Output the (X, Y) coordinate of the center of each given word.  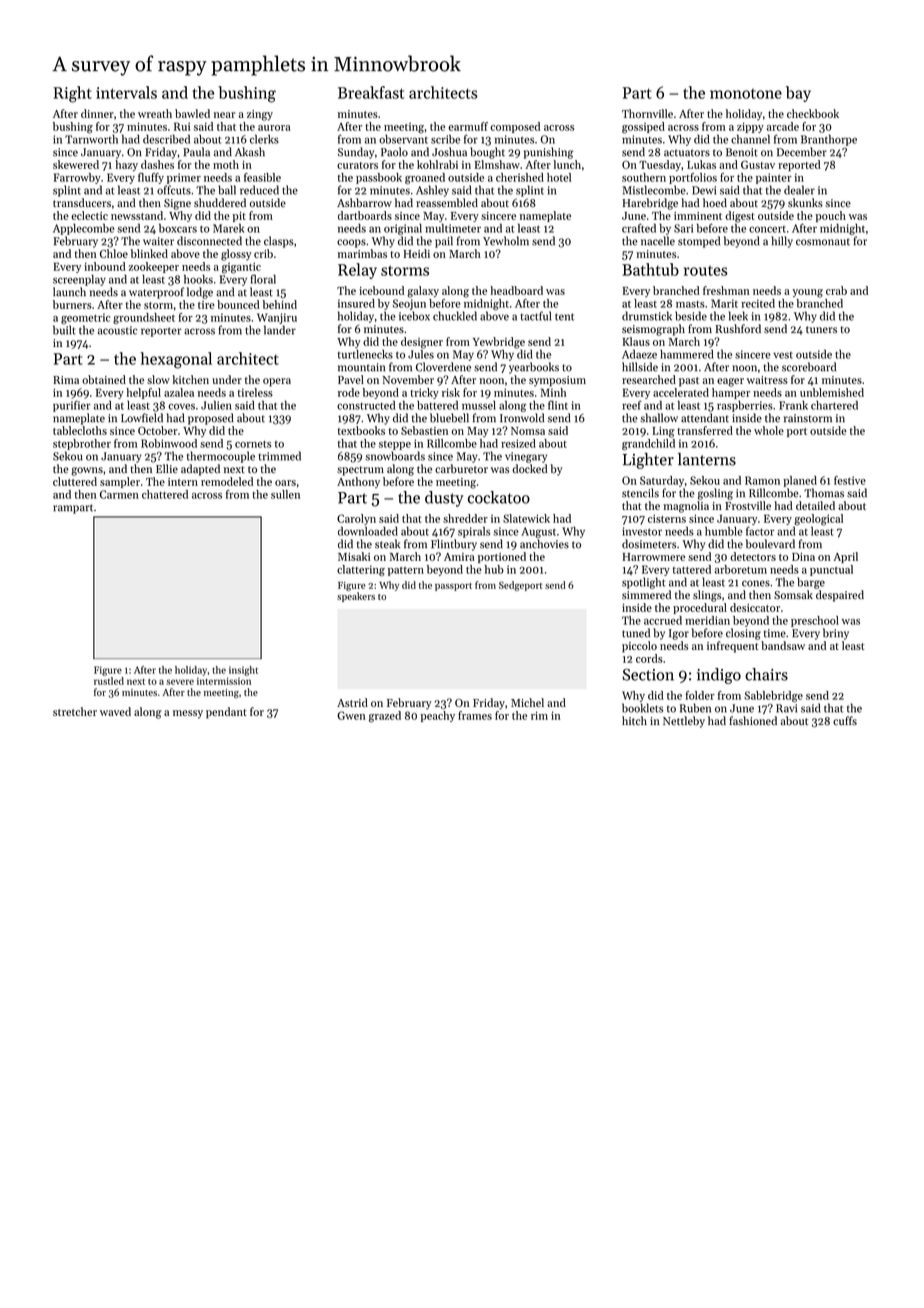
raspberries (745, 406)
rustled (109, 681)
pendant (226, 713)
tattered (692, 569)
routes (706, 270)
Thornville (647, 113)
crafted (639, 228)
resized (518, 443)
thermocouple (221, 457)
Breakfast (371, 92)
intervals (126, 92)
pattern (406, 571)
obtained (104, 379)
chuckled (455, 316)
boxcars (178, 228)
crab (836, 290)
